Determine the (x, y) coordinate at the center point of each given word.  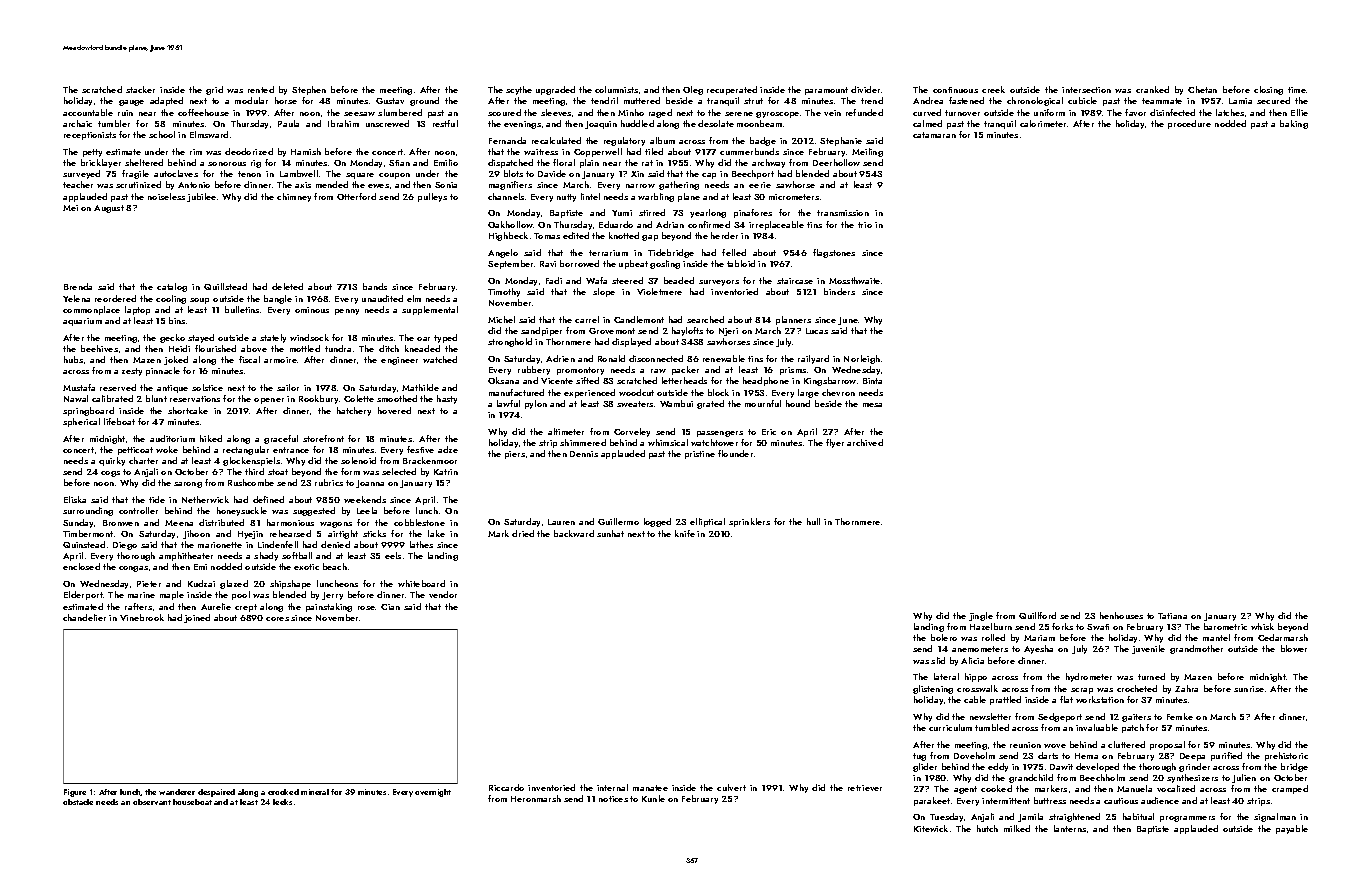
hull (813, 521)
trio (865, 225)
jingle (981, 616)
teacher (78, 184)
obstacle (78, 802)
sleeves (556, 112)
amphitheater (186, 556)
